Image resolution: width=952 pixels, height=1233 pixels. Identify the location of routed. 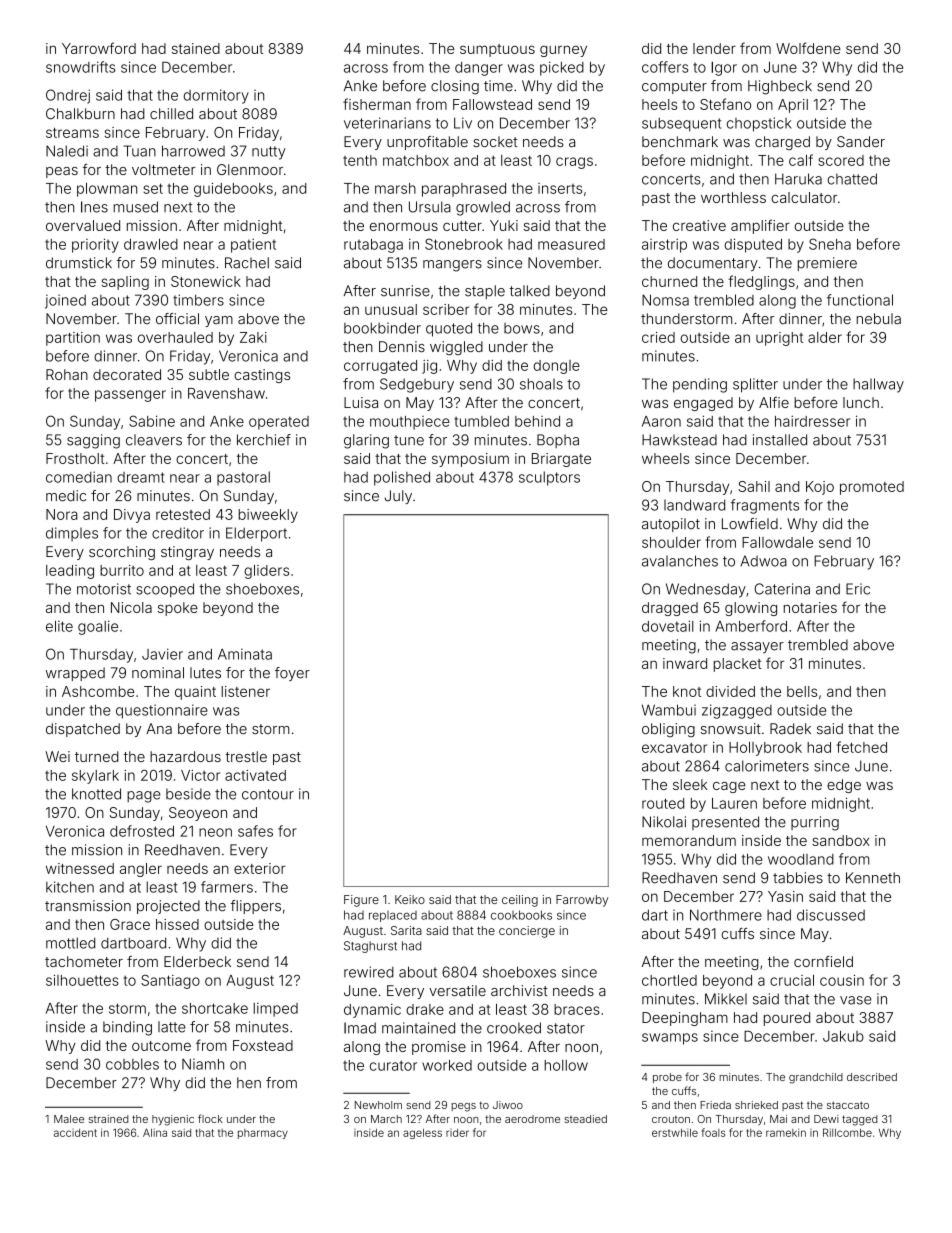
(663, 803).
